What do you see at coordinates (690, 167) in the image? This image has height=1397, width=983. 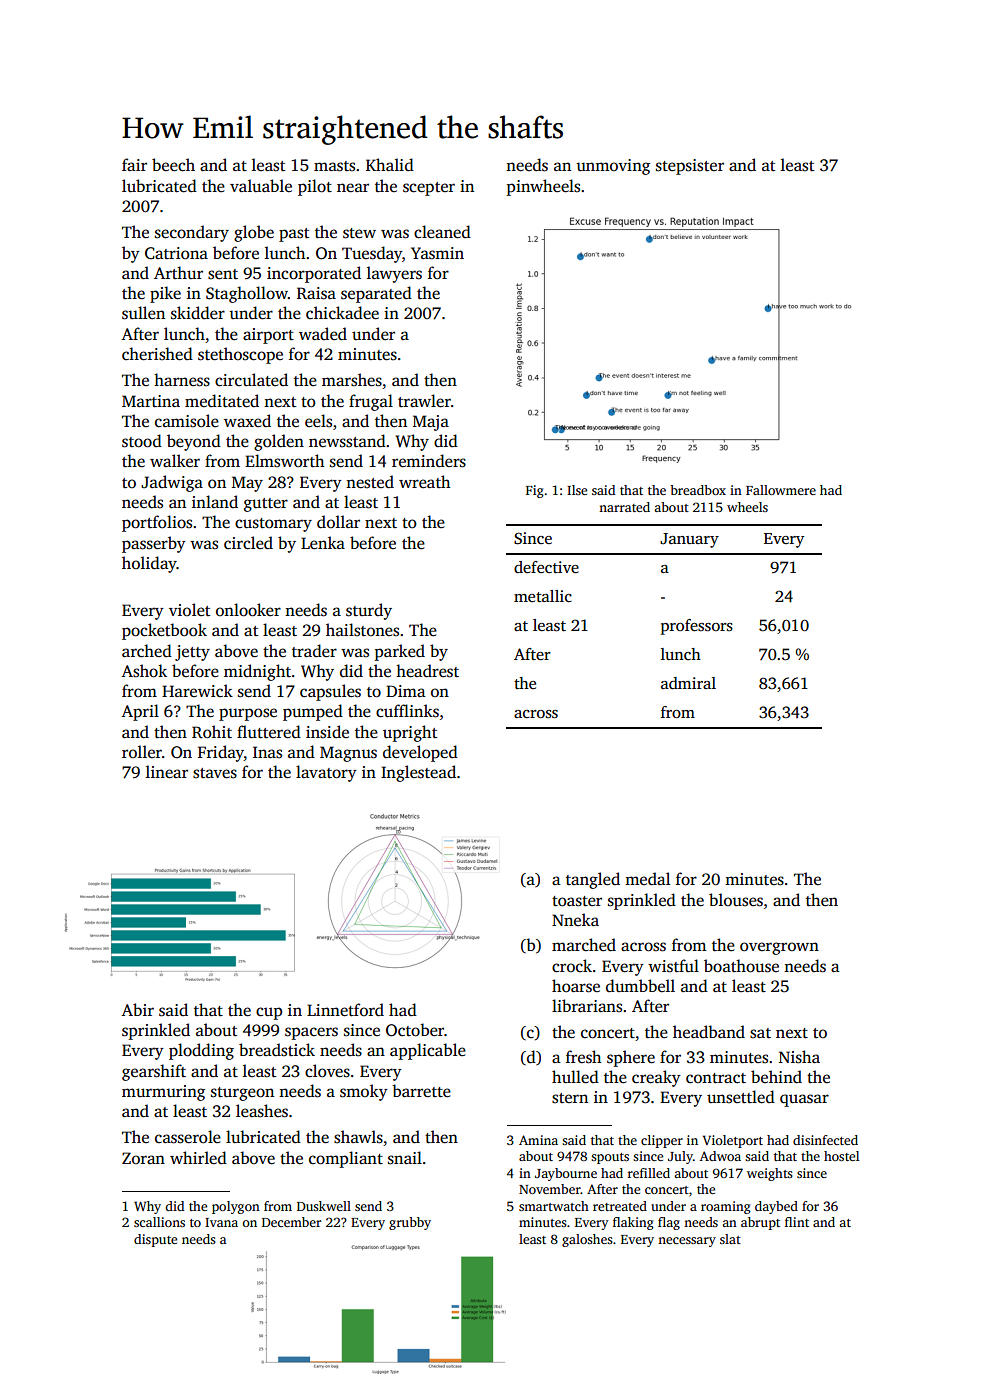 I see `stepsister` at bounding box center [690, 167].
